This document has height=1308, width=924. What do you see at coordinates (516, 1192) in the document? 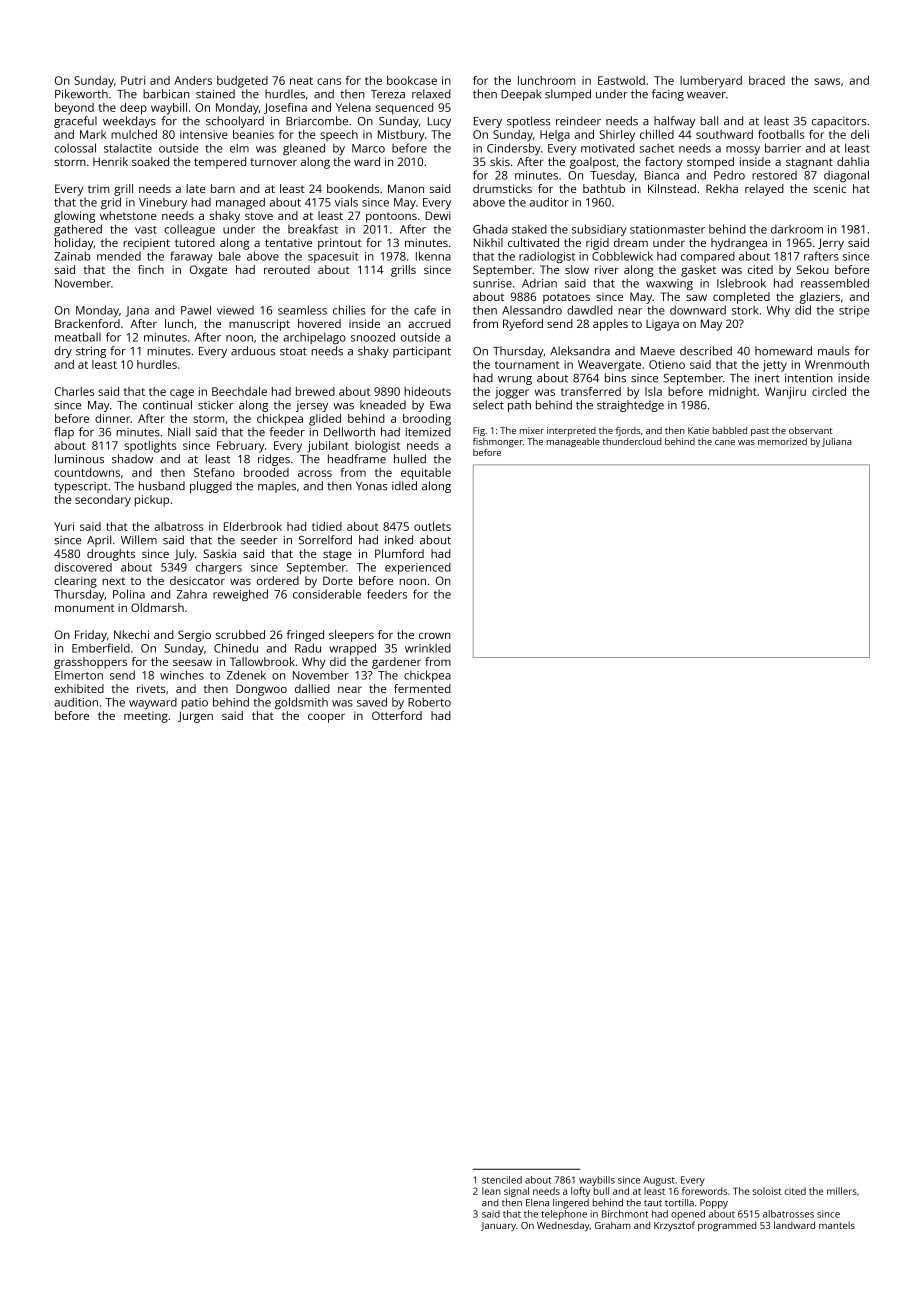
I see `signal` at bounding box center [516, 1192].
